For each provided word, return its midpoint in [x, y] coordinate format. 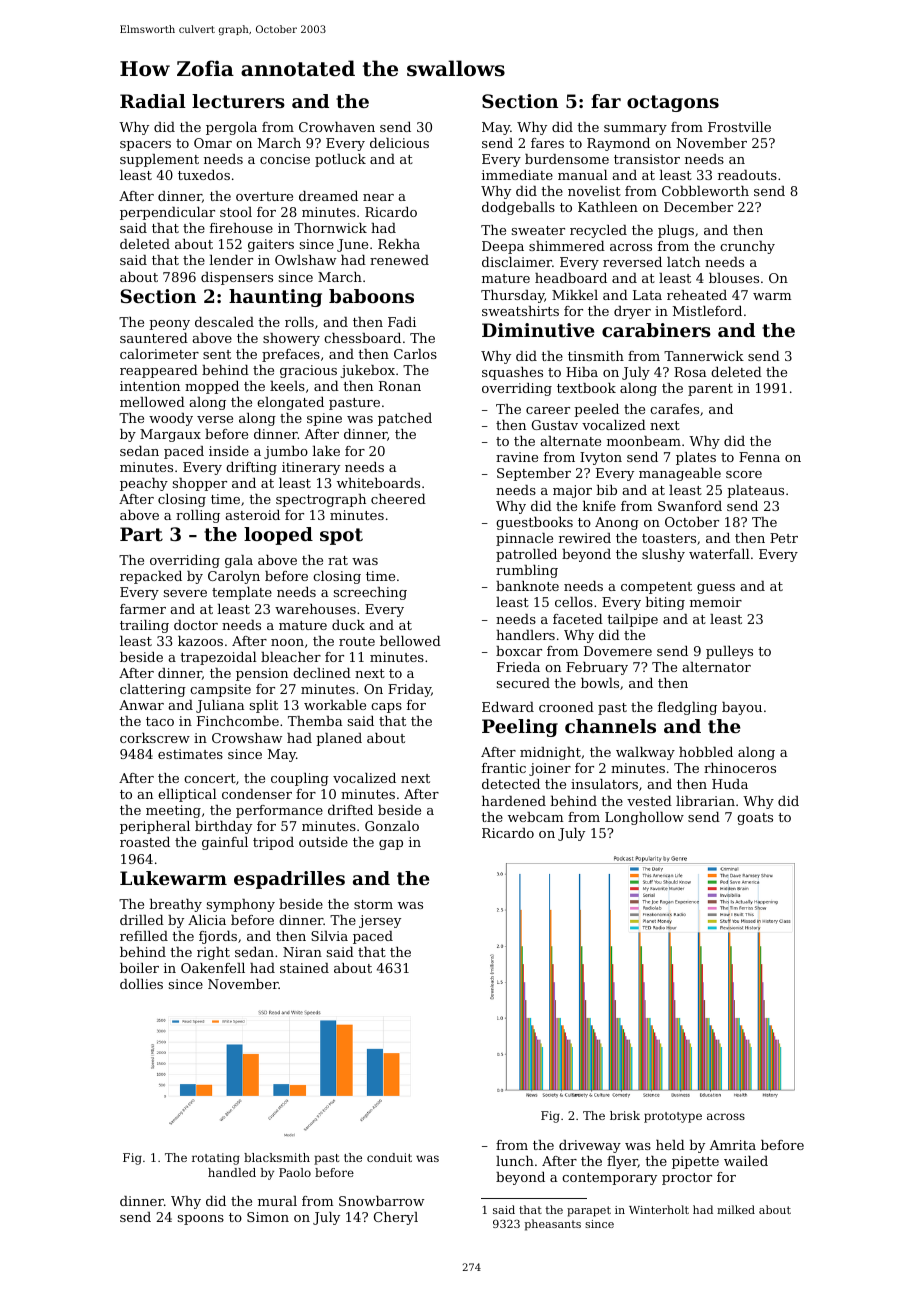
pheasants [553, 1225]
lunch [515, 1161]
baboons [371, 296]
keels [287, 386]
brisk [625, 1115]
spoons [201, 1220]
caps [386, 708]
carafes [674, 409]
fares [547, 143]
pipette [695, 1162]
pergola [231, 128]
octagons [673, 103]
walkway [645, 753]
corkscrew [155, 738]
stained [304, 968]
